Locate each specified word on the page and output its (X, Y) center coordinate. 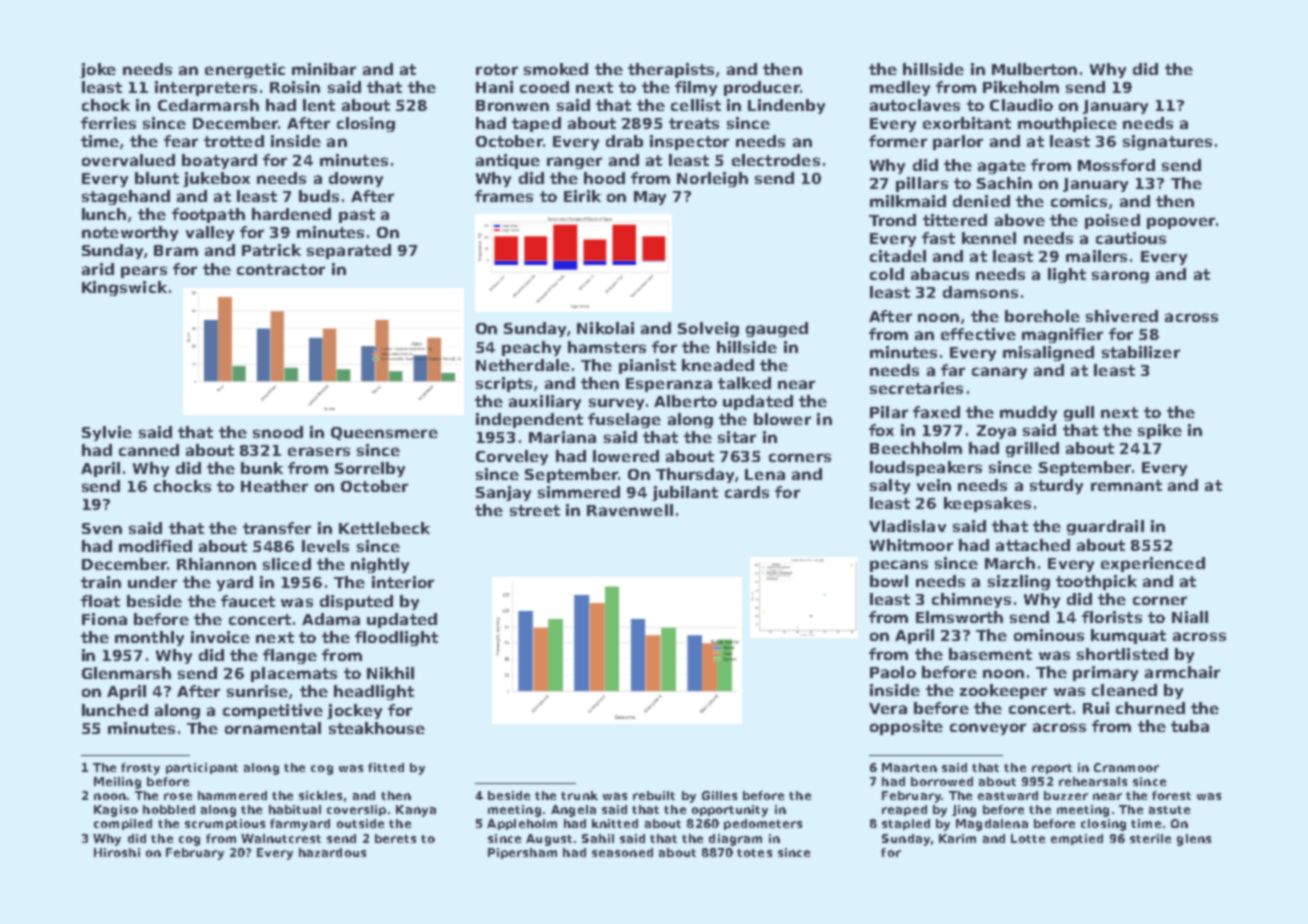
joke (98, 70)
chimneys (971, 600)
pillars (922, 184)
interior (403, 582)
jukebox (216, 179)
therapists (671, 70)
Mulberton (1034, 69)
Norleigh (712, 179)
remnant (1126, 485)
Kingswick (124, 288)
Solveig (708, 329)
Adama (331, 619)
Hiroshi (117, 852)
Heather (274, 486)
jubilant (685, 493)
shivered (1122, 316)
